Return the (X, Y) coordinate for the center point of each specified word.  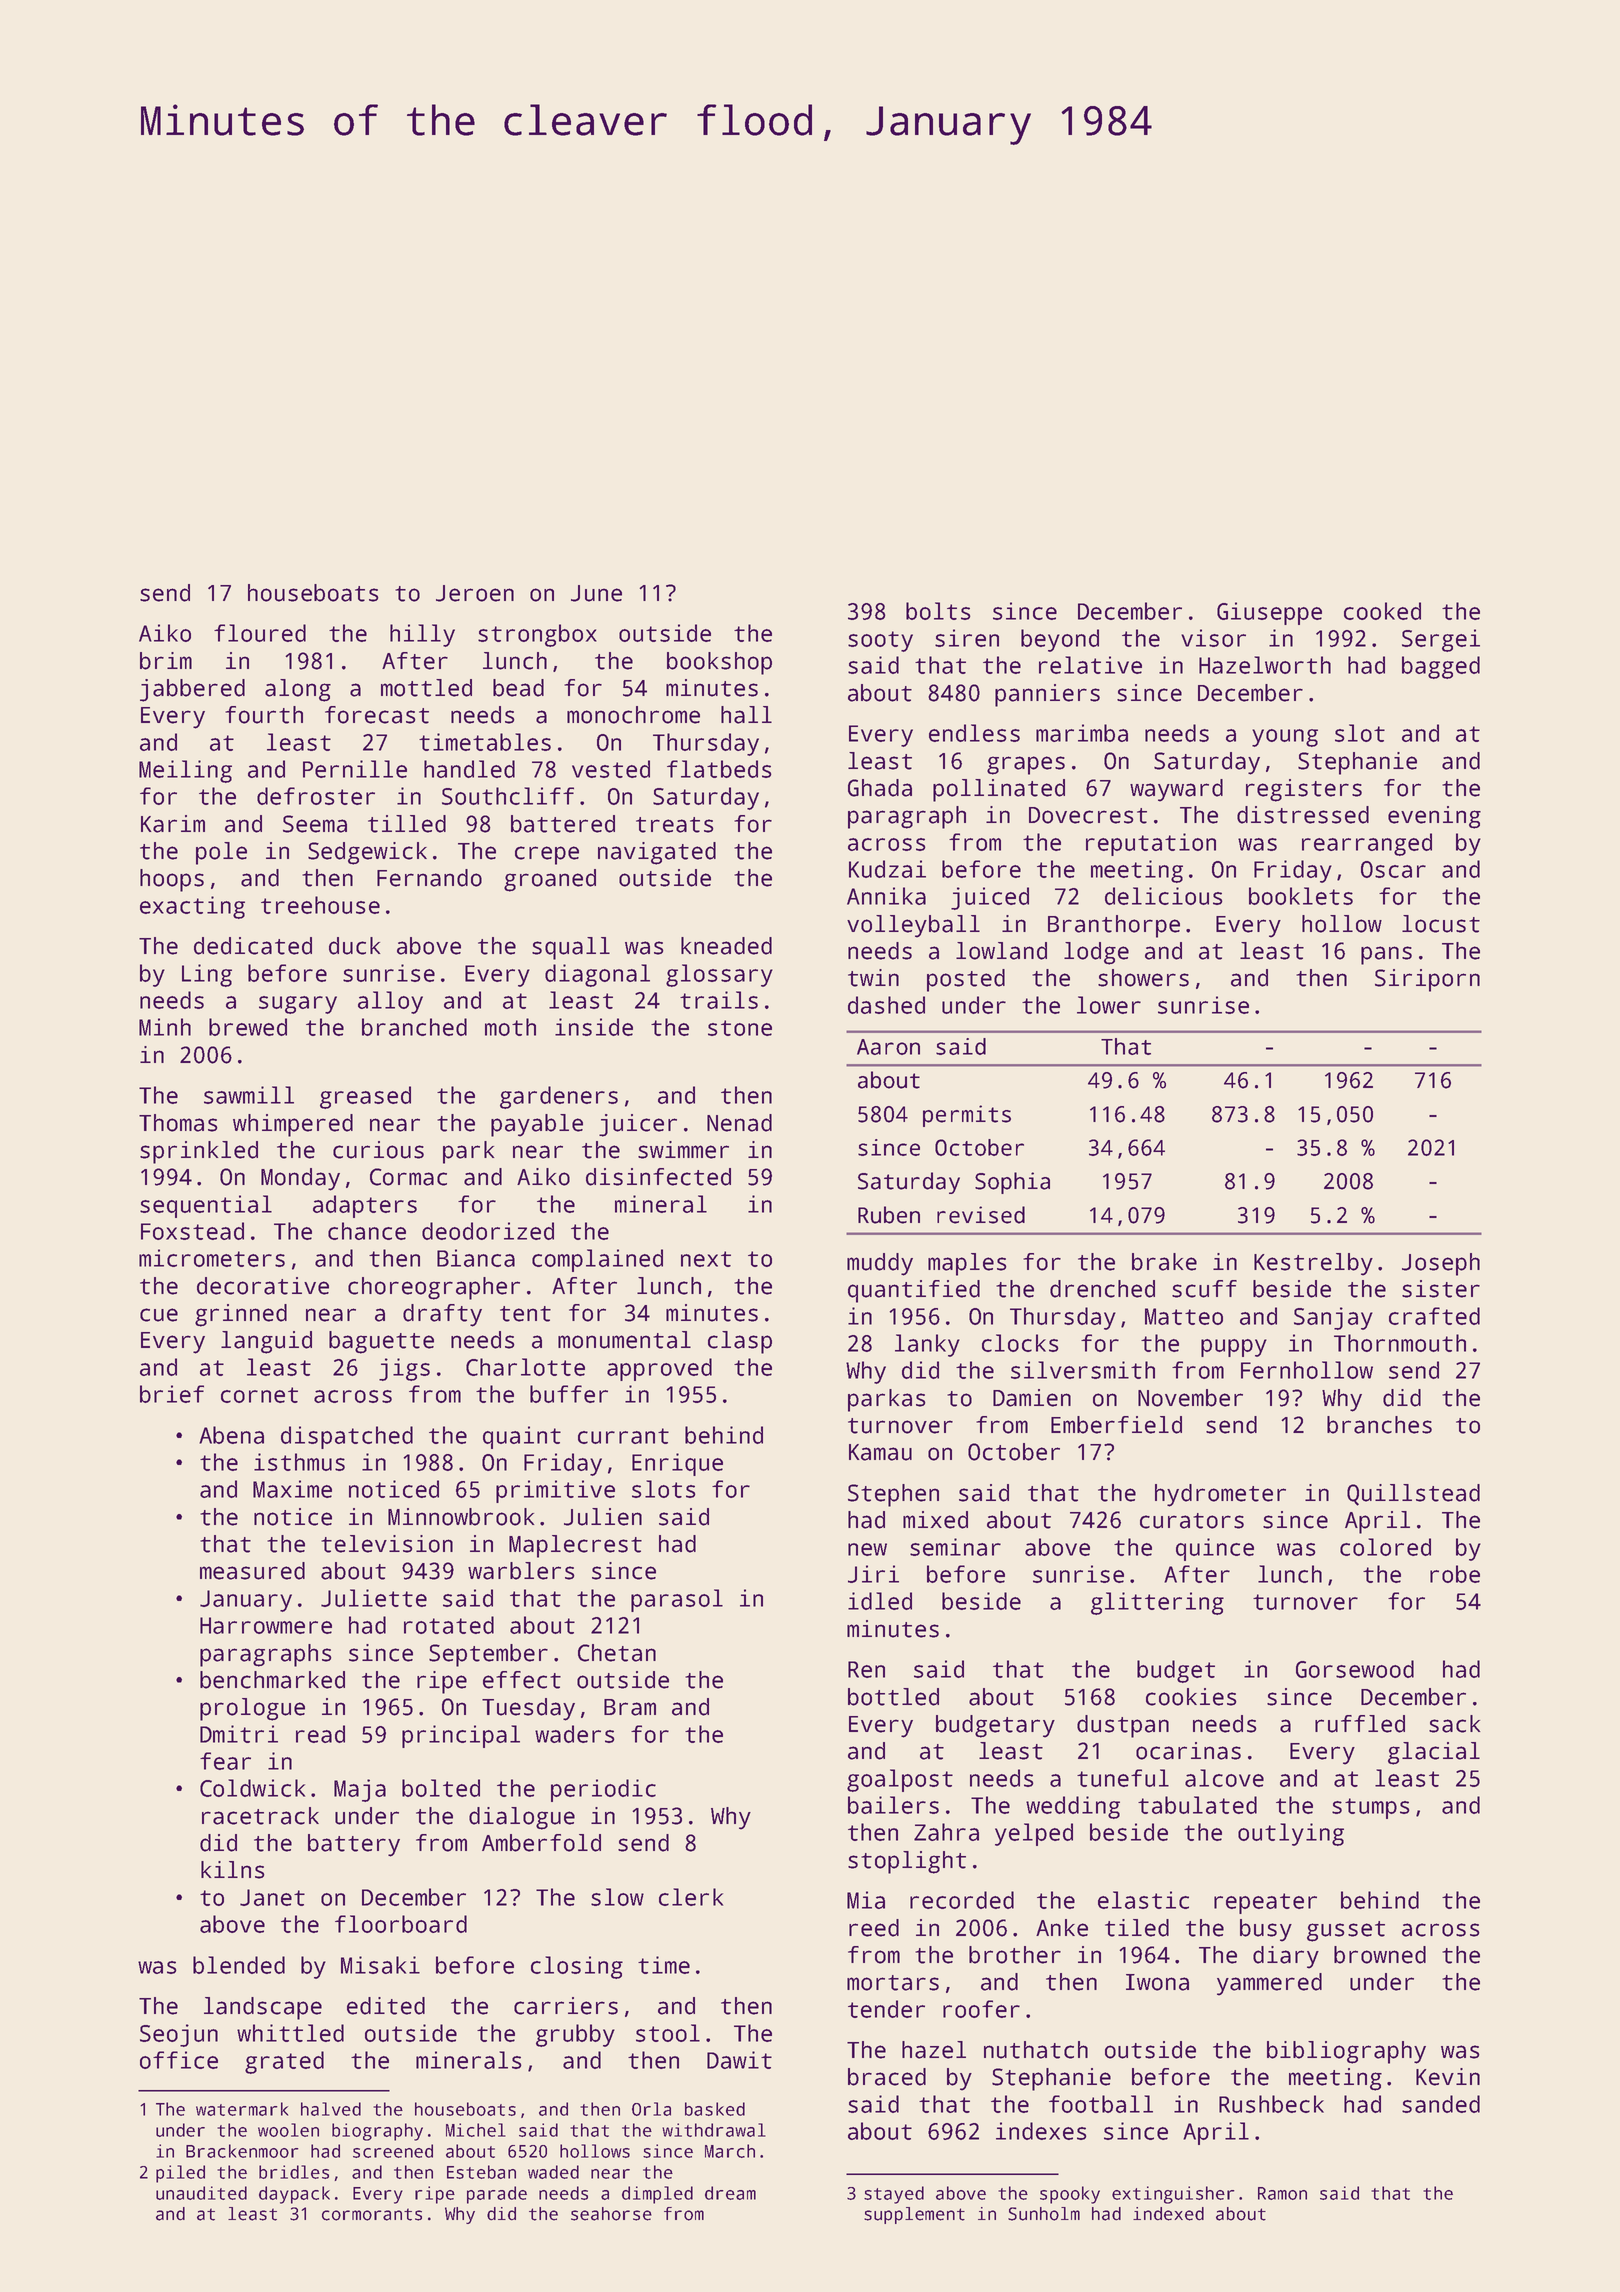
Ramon (1282, 2193)
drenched (1102, 1289)
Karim (173, 824)
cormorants (372, 2214)
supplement (914, 2215)
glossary (719, 975)
